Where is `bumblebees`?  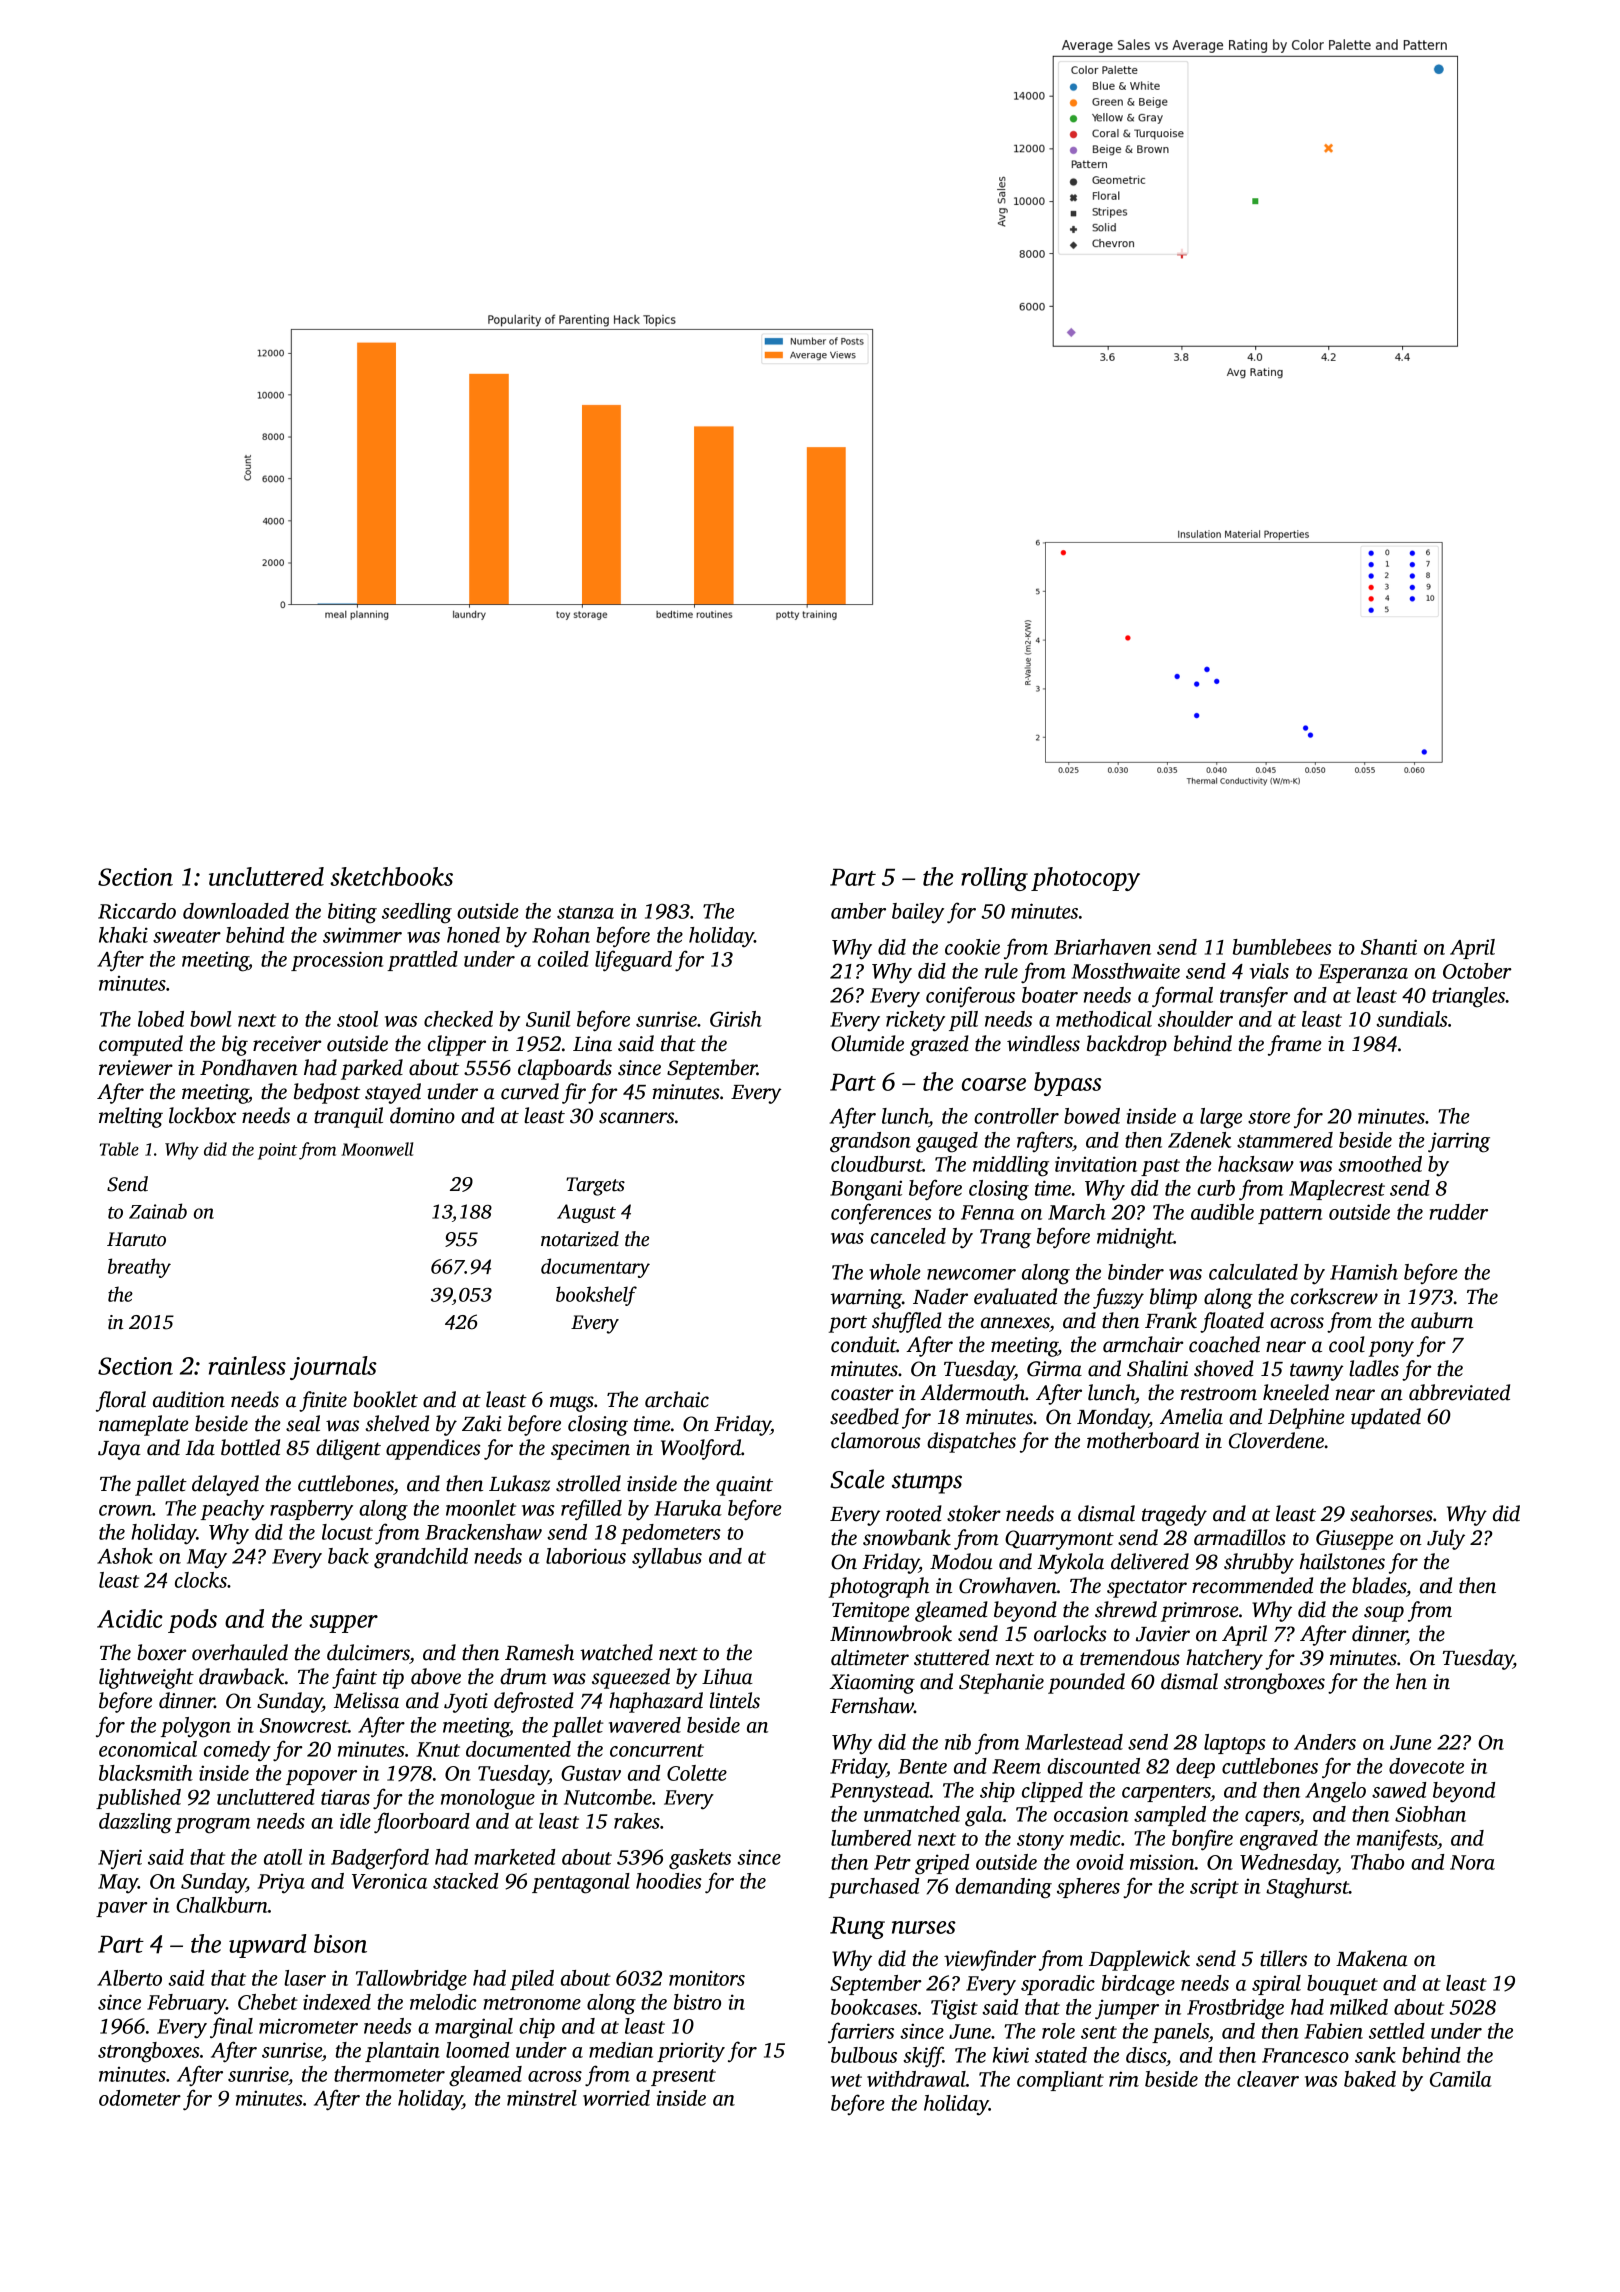 bumblebees is located at coordinates (1282, 947).
